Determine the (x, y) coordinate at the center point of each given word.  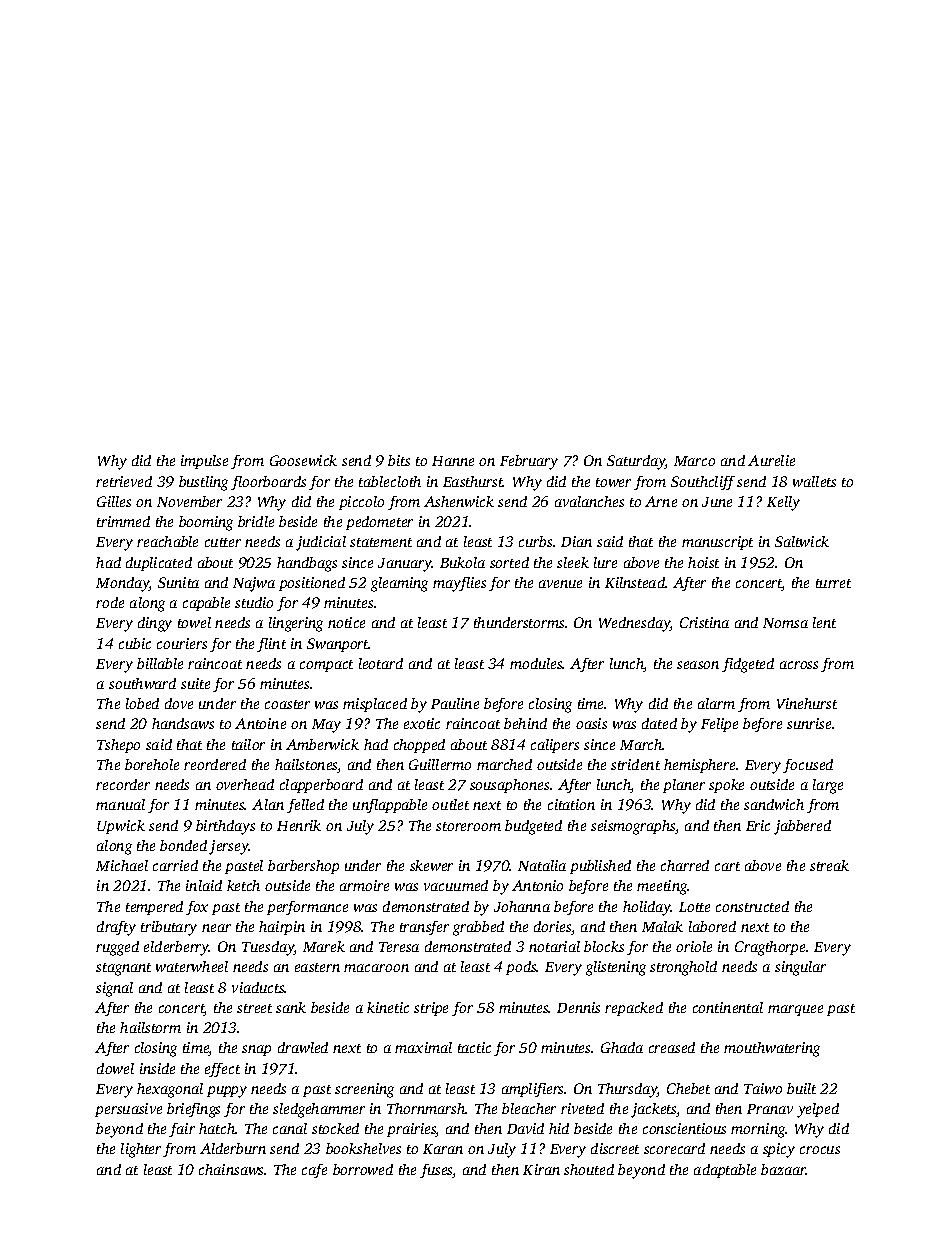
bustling (203, 483)
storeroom (468, 826)
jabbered (802, 827)
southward (142, 683)
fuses (436, 1171)
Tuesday (268, 948)
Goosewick (303, 460)
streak (829, 865)
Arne (661, 501)
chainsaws (232, 1169)
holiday (647, 908)
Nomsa (785, 623)
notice (346, 622)
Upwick (121, 827)
